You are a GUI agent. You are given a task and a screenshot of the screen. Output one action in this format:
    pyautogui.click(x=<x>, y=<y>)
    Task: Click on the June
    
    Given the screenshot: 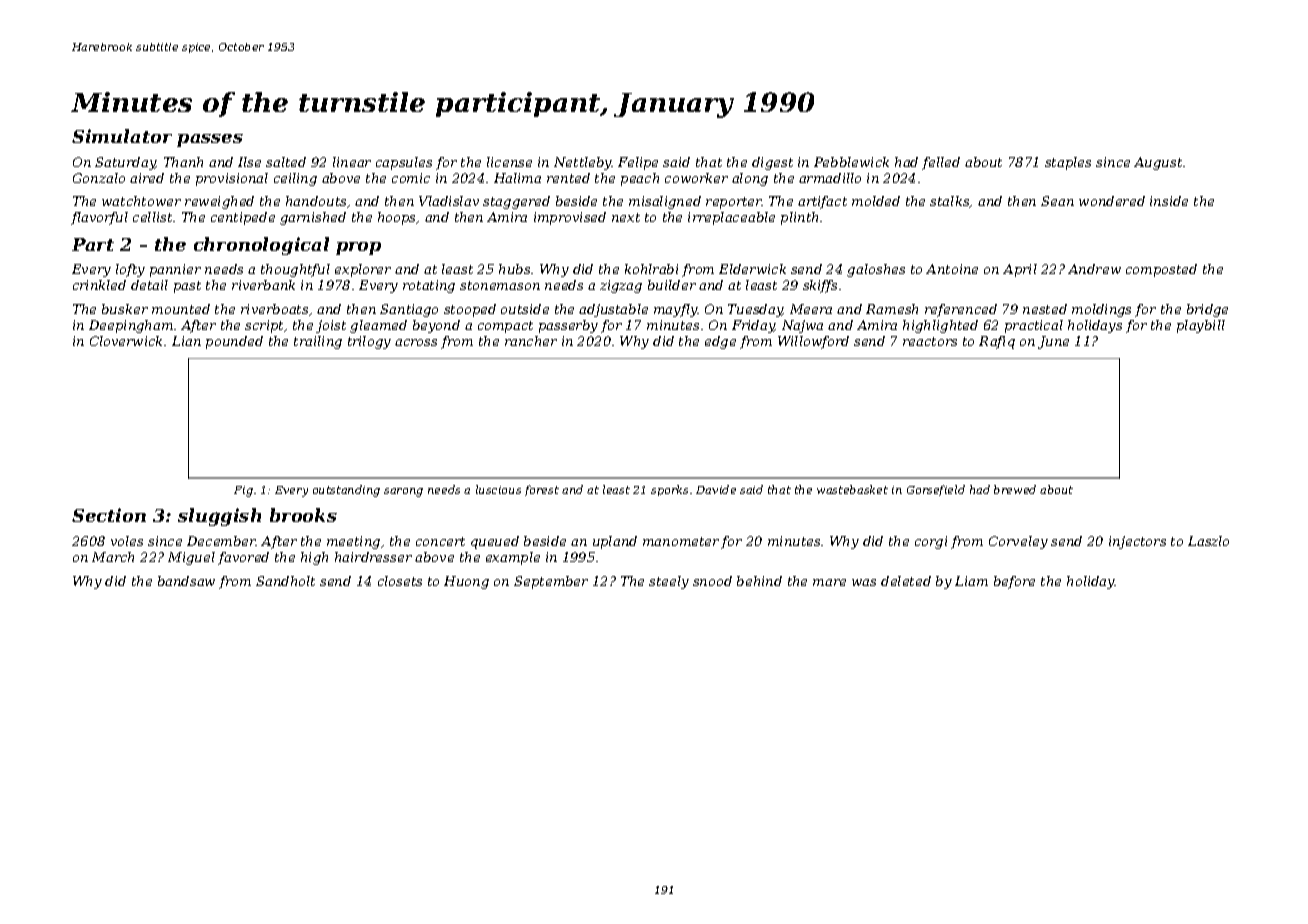 What is the action you would take?
    pyautogui.click(x=1053, y=342)
